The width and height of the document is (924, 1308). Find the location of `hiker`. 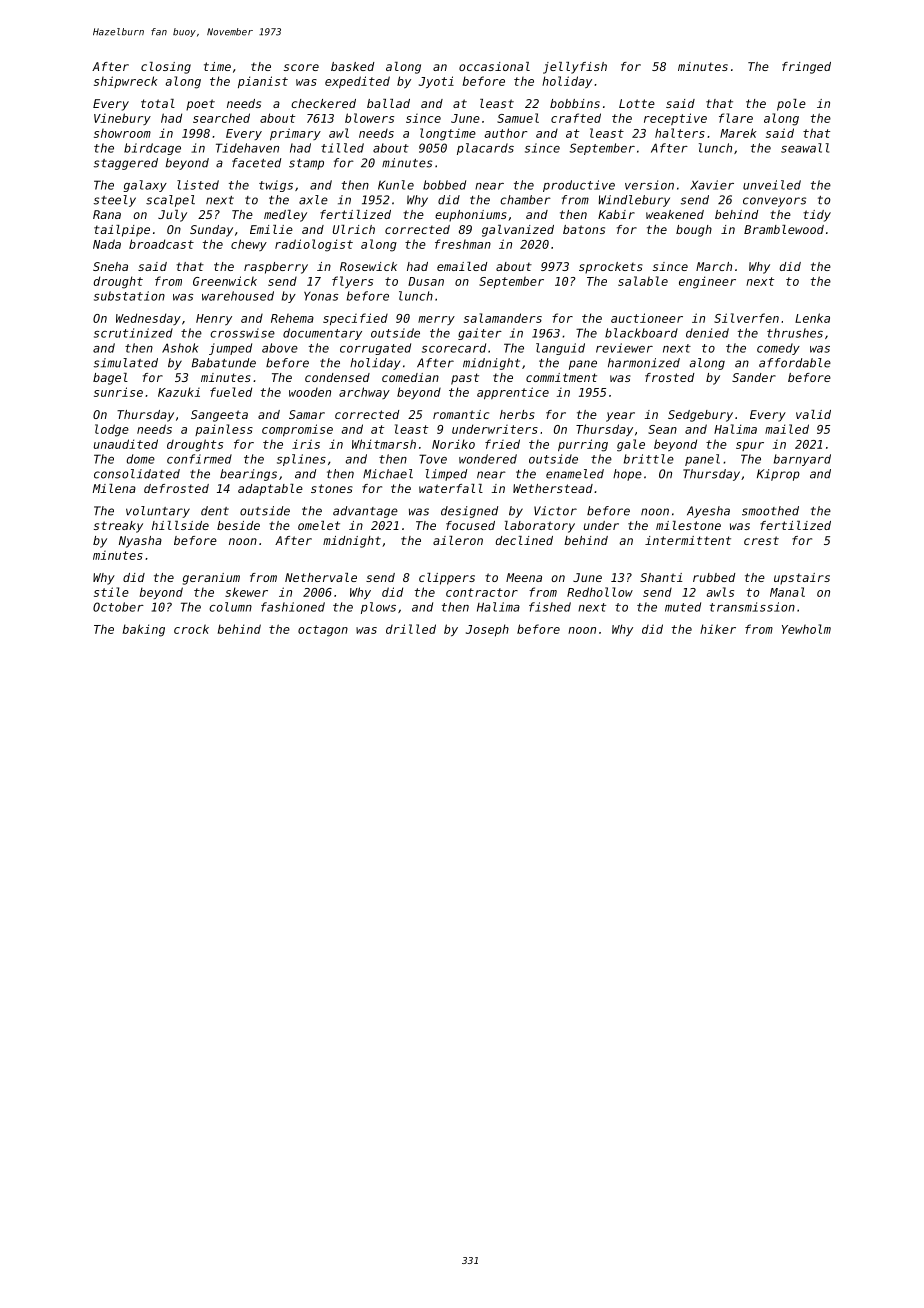

hiker is located at coordinates (718, 629).
